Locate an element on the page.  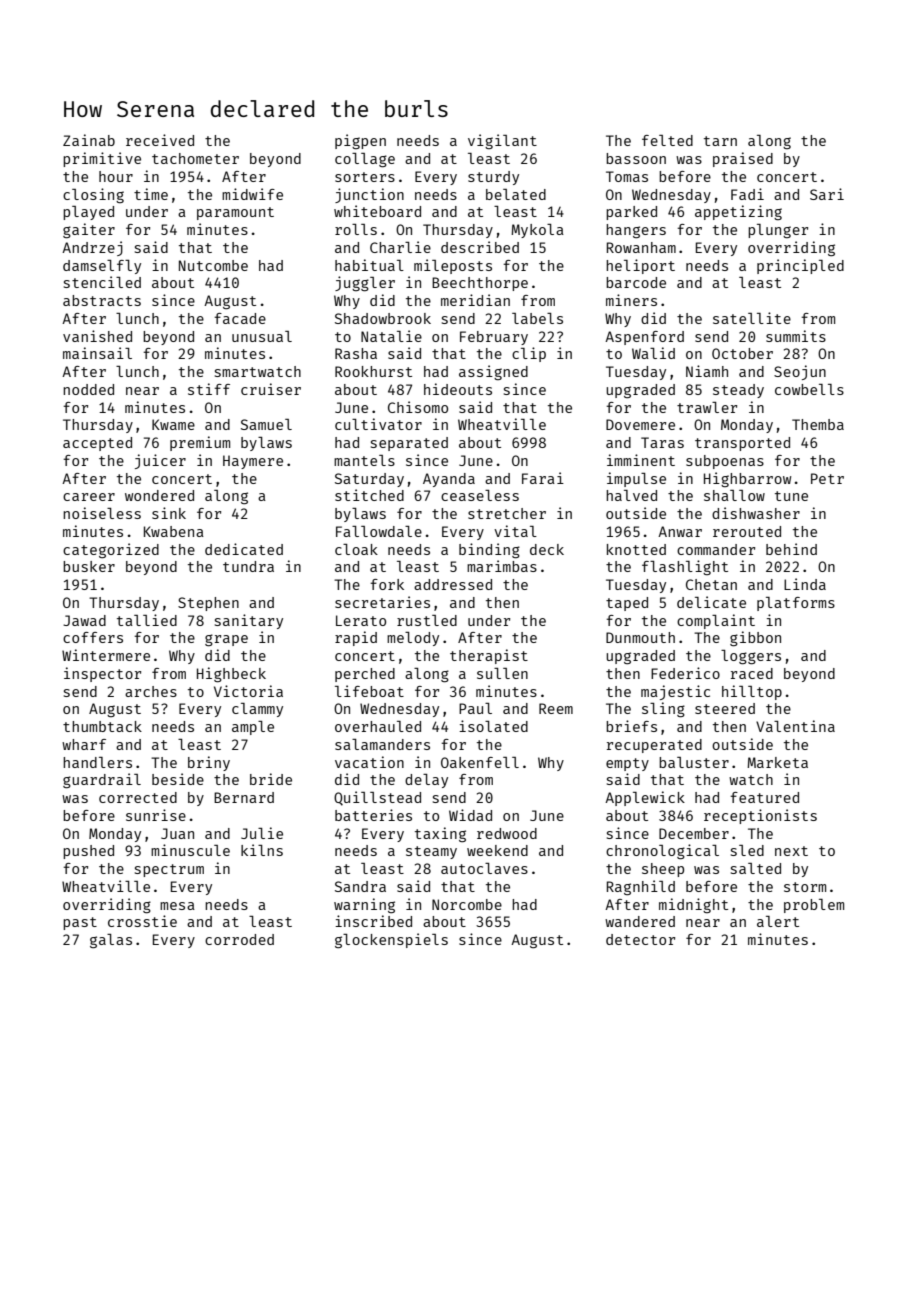
facade is located at coordinates (240, 318).
